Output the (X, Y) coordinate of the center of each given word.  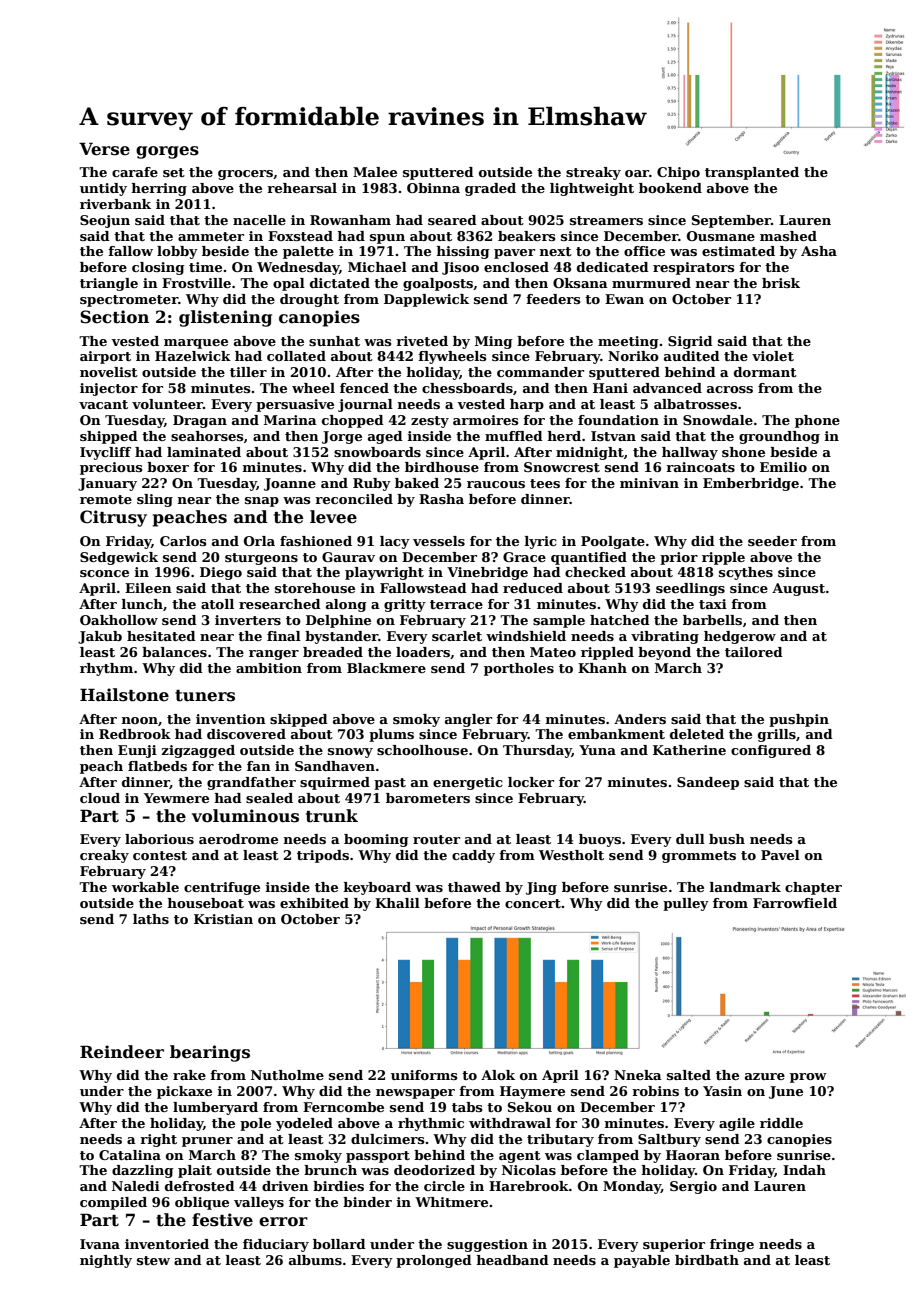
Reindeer (122, 1052)
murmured (651, 283)
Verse (104, 149)
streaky (593, 173)
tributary (560, 1140)
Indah (804, 1170)
